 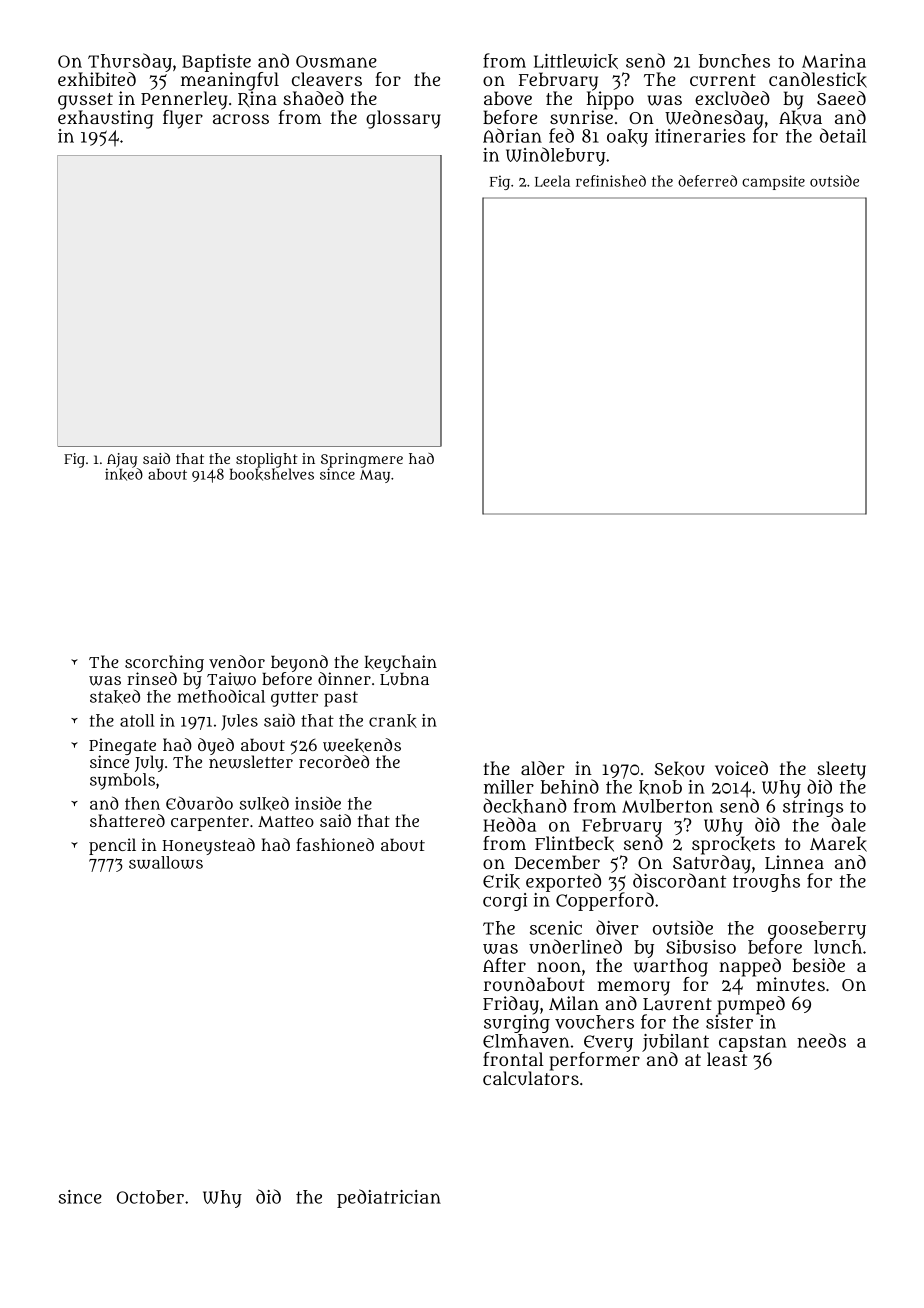 What do you see at coordinates (403, 119) in the screenshot?
I see `glossary` at bounding box center [403, 119].
